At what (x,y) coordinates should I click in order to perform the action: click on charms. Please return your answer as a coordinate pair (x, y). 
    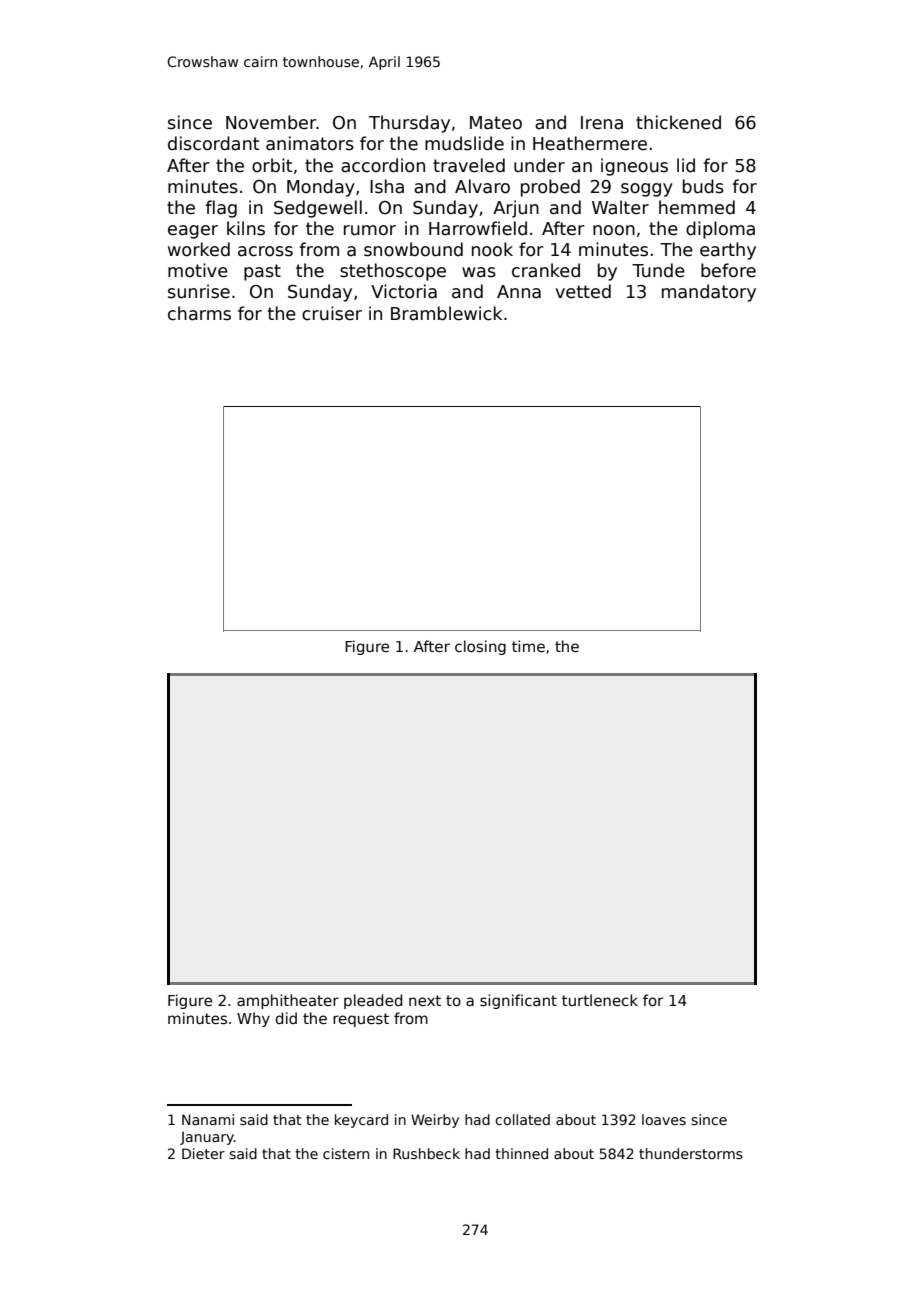
    Looking at the image, I should click on (199, 313).
